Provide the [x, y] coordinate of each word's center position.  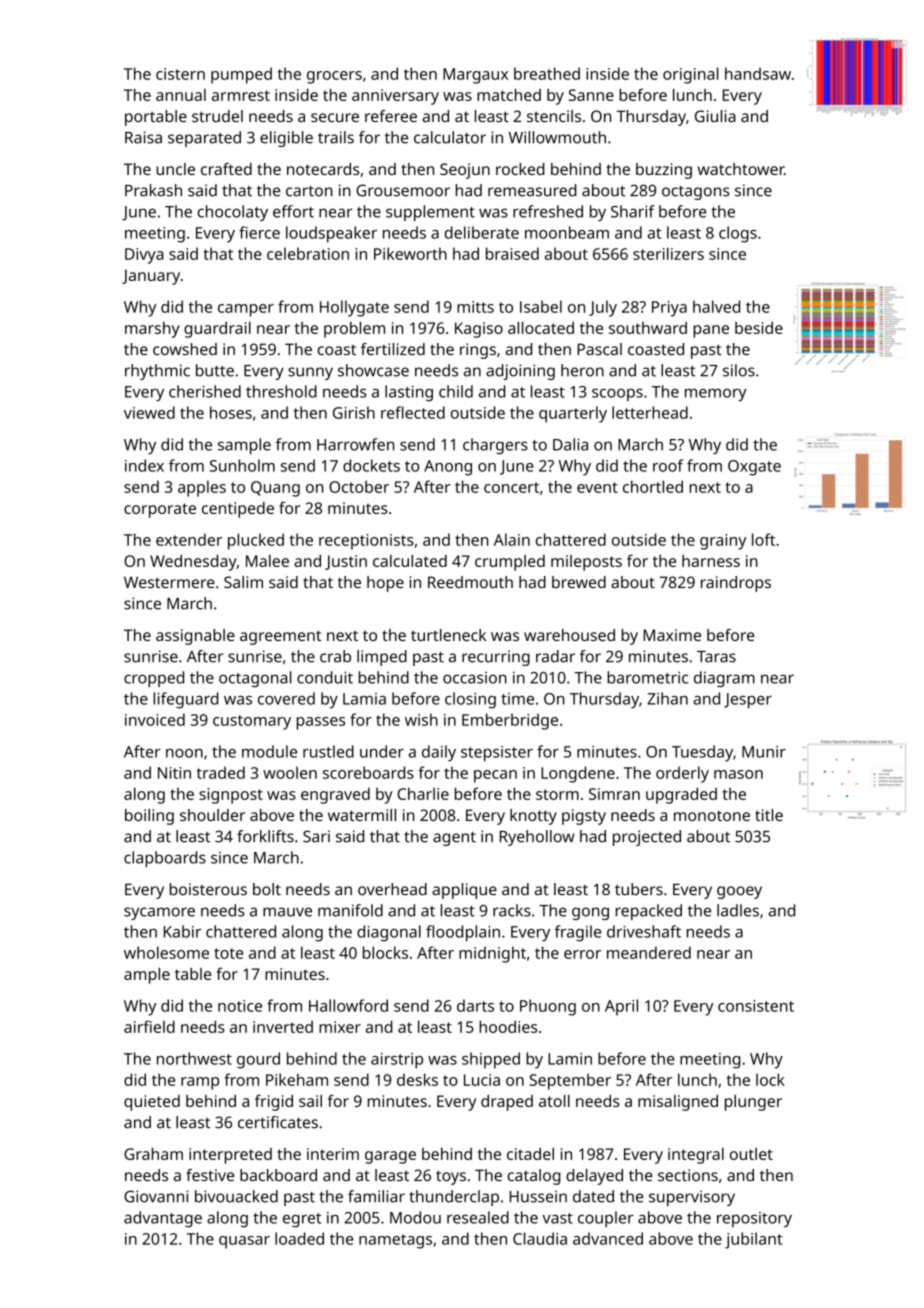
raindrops [736, 584]
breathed [547, 73]
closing [470, 700]
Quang [275, 489]
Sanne [591, 95]
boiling [149, 817]
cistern [180, 74]
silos [739, 370]
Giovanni [156, 1196]
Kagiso [479, 330]
